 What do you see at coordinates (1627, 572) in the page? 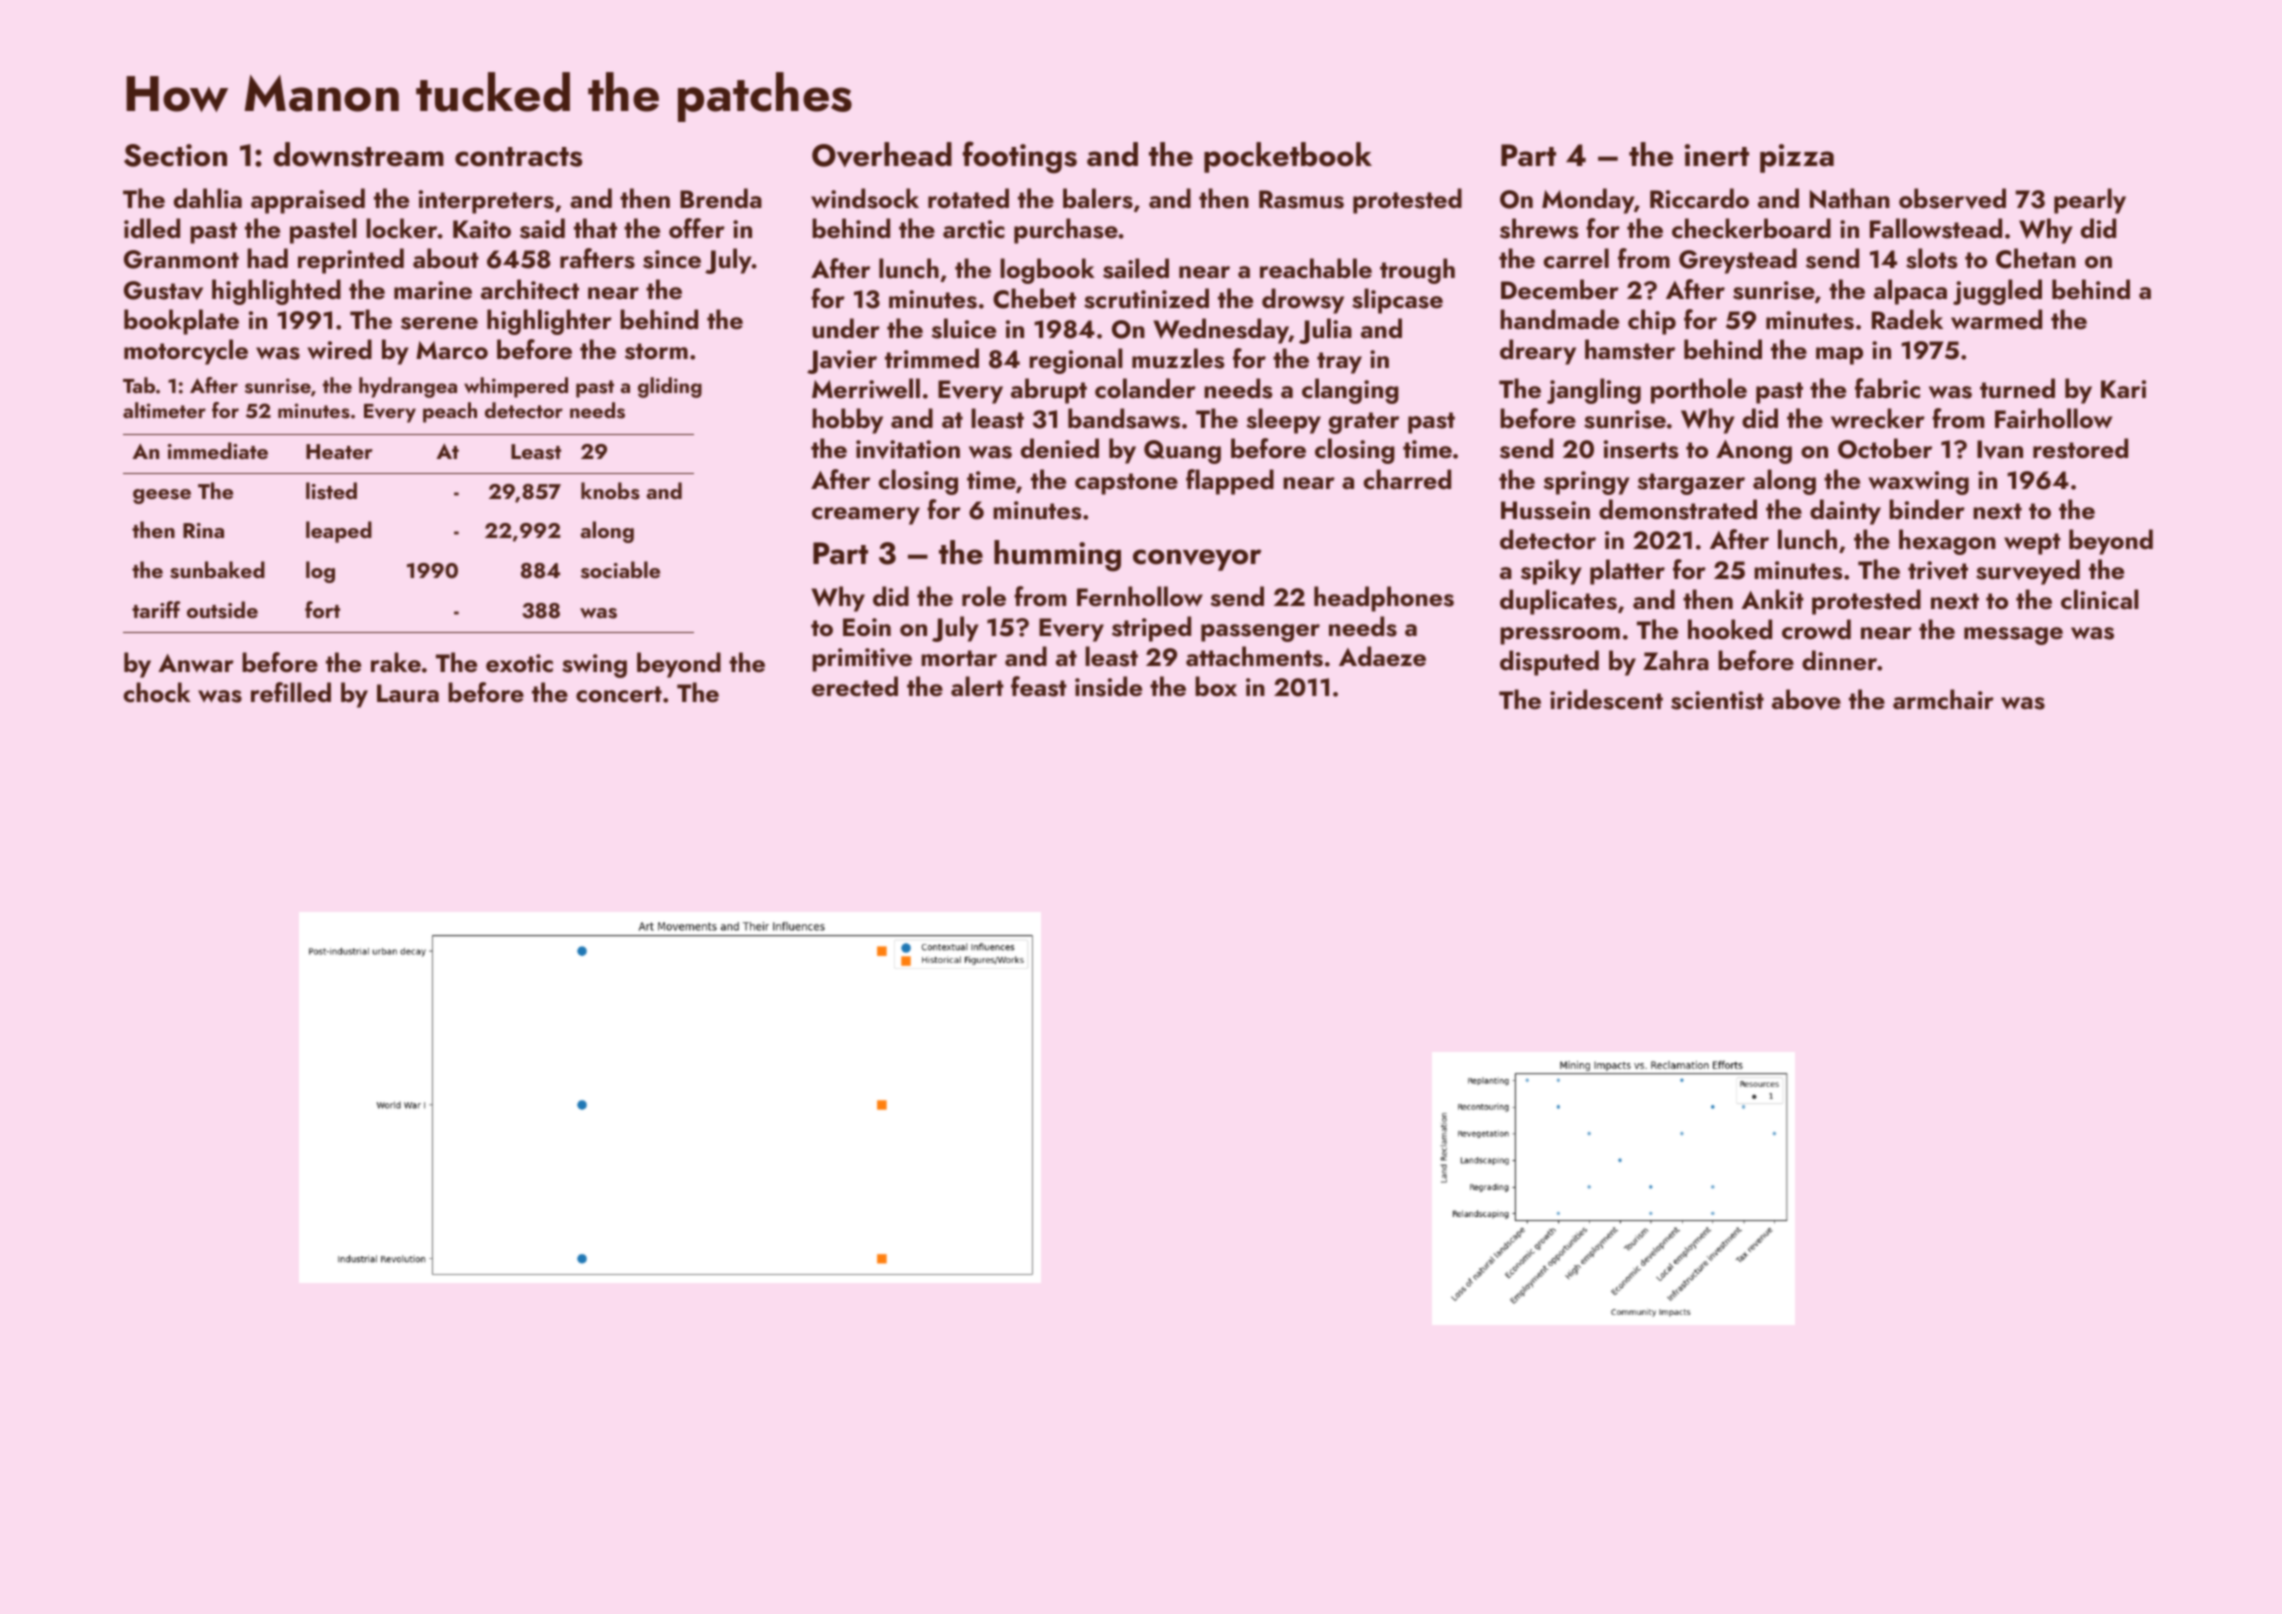
I see `platter` at bounding box center [1627, 572].
